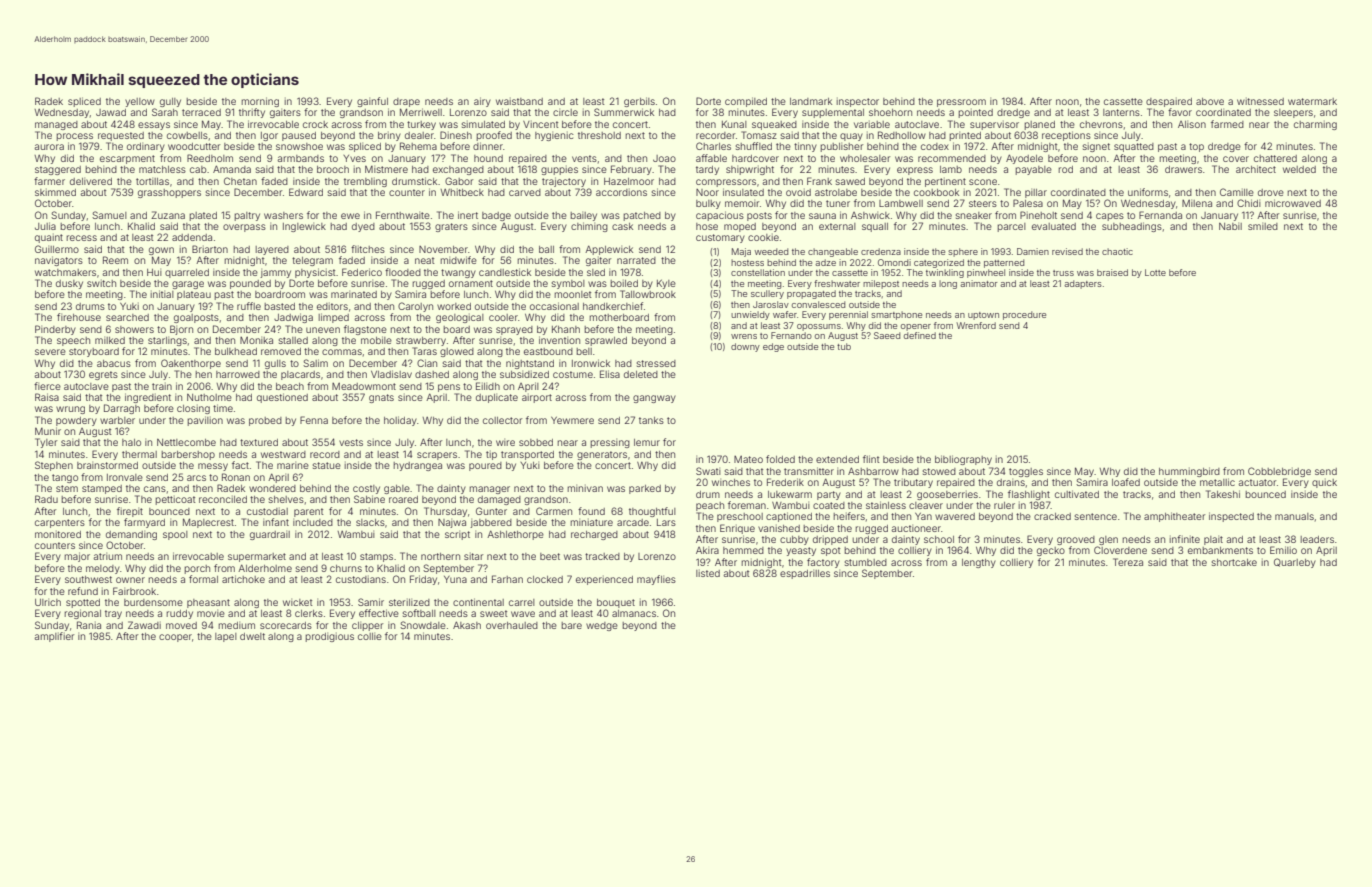 The width and height of the image is (1372, 887). What do you see at coordinates (482, 102) in the image?
I see `airy` at bounding box center [482, 102].
